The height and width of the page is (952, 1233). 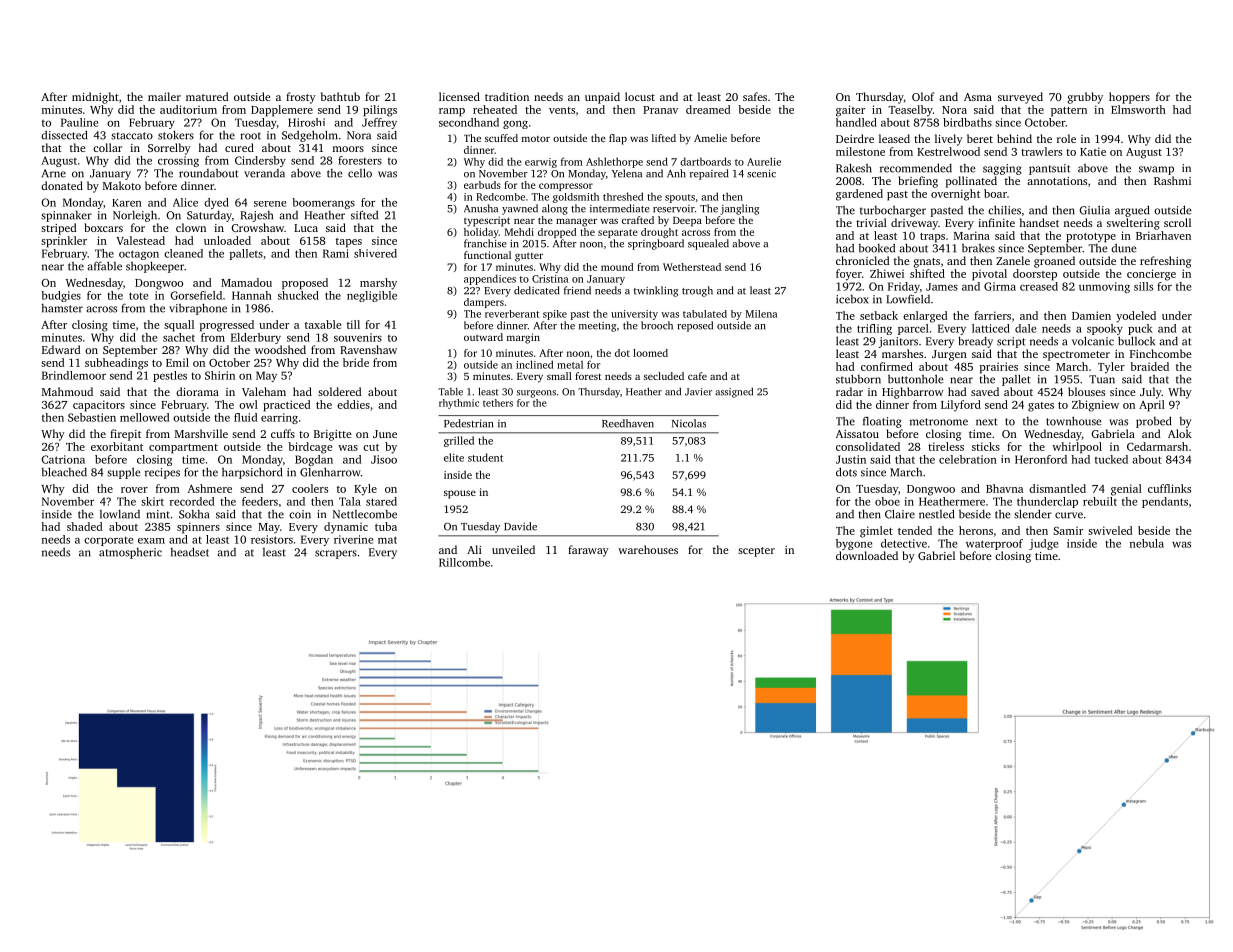 I want to click on rover, so click(x=134, y=490).
